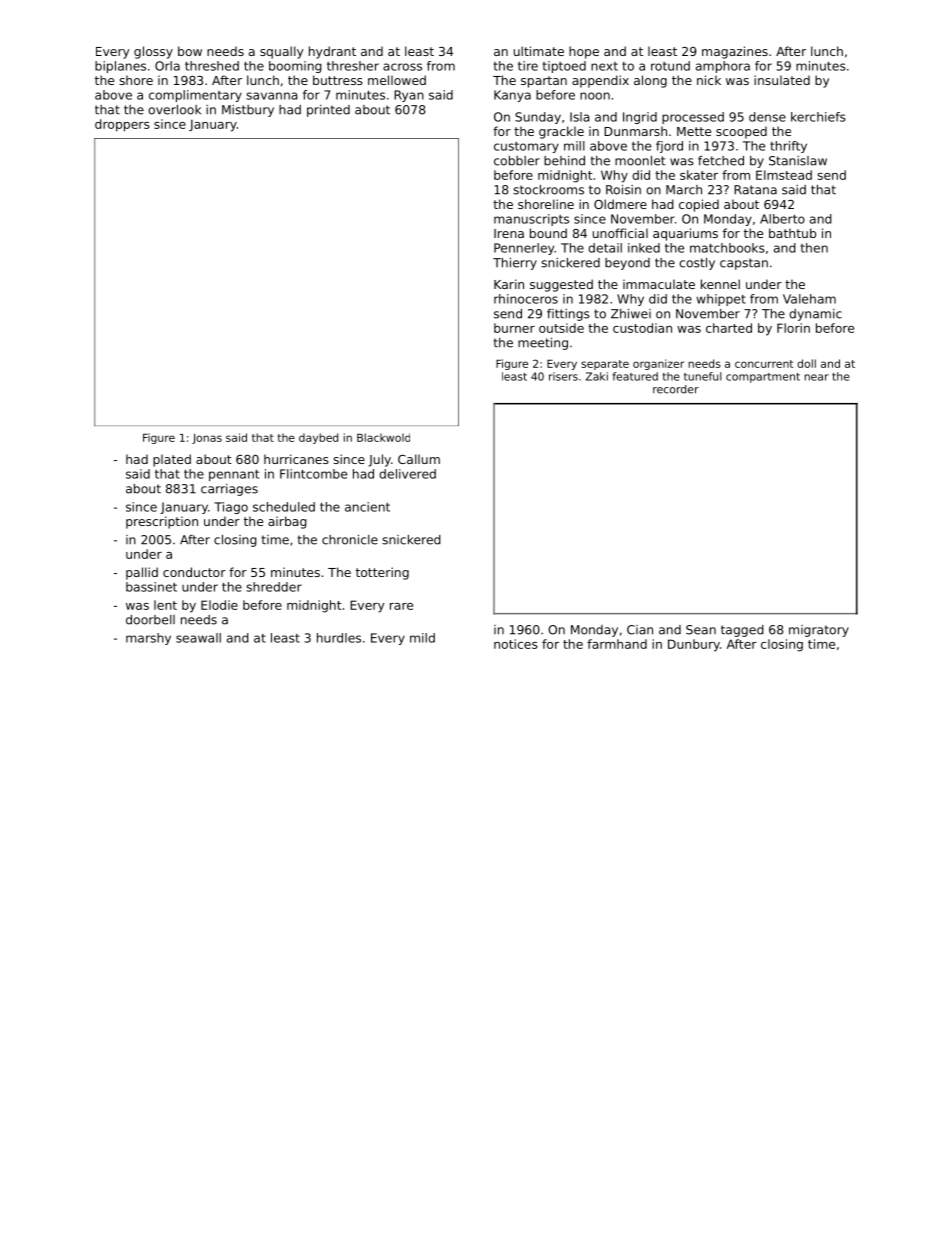 Image resolution: width=952 pixels, height=1233 pixels. I want to click on Ingrid, so click(640, 118).
